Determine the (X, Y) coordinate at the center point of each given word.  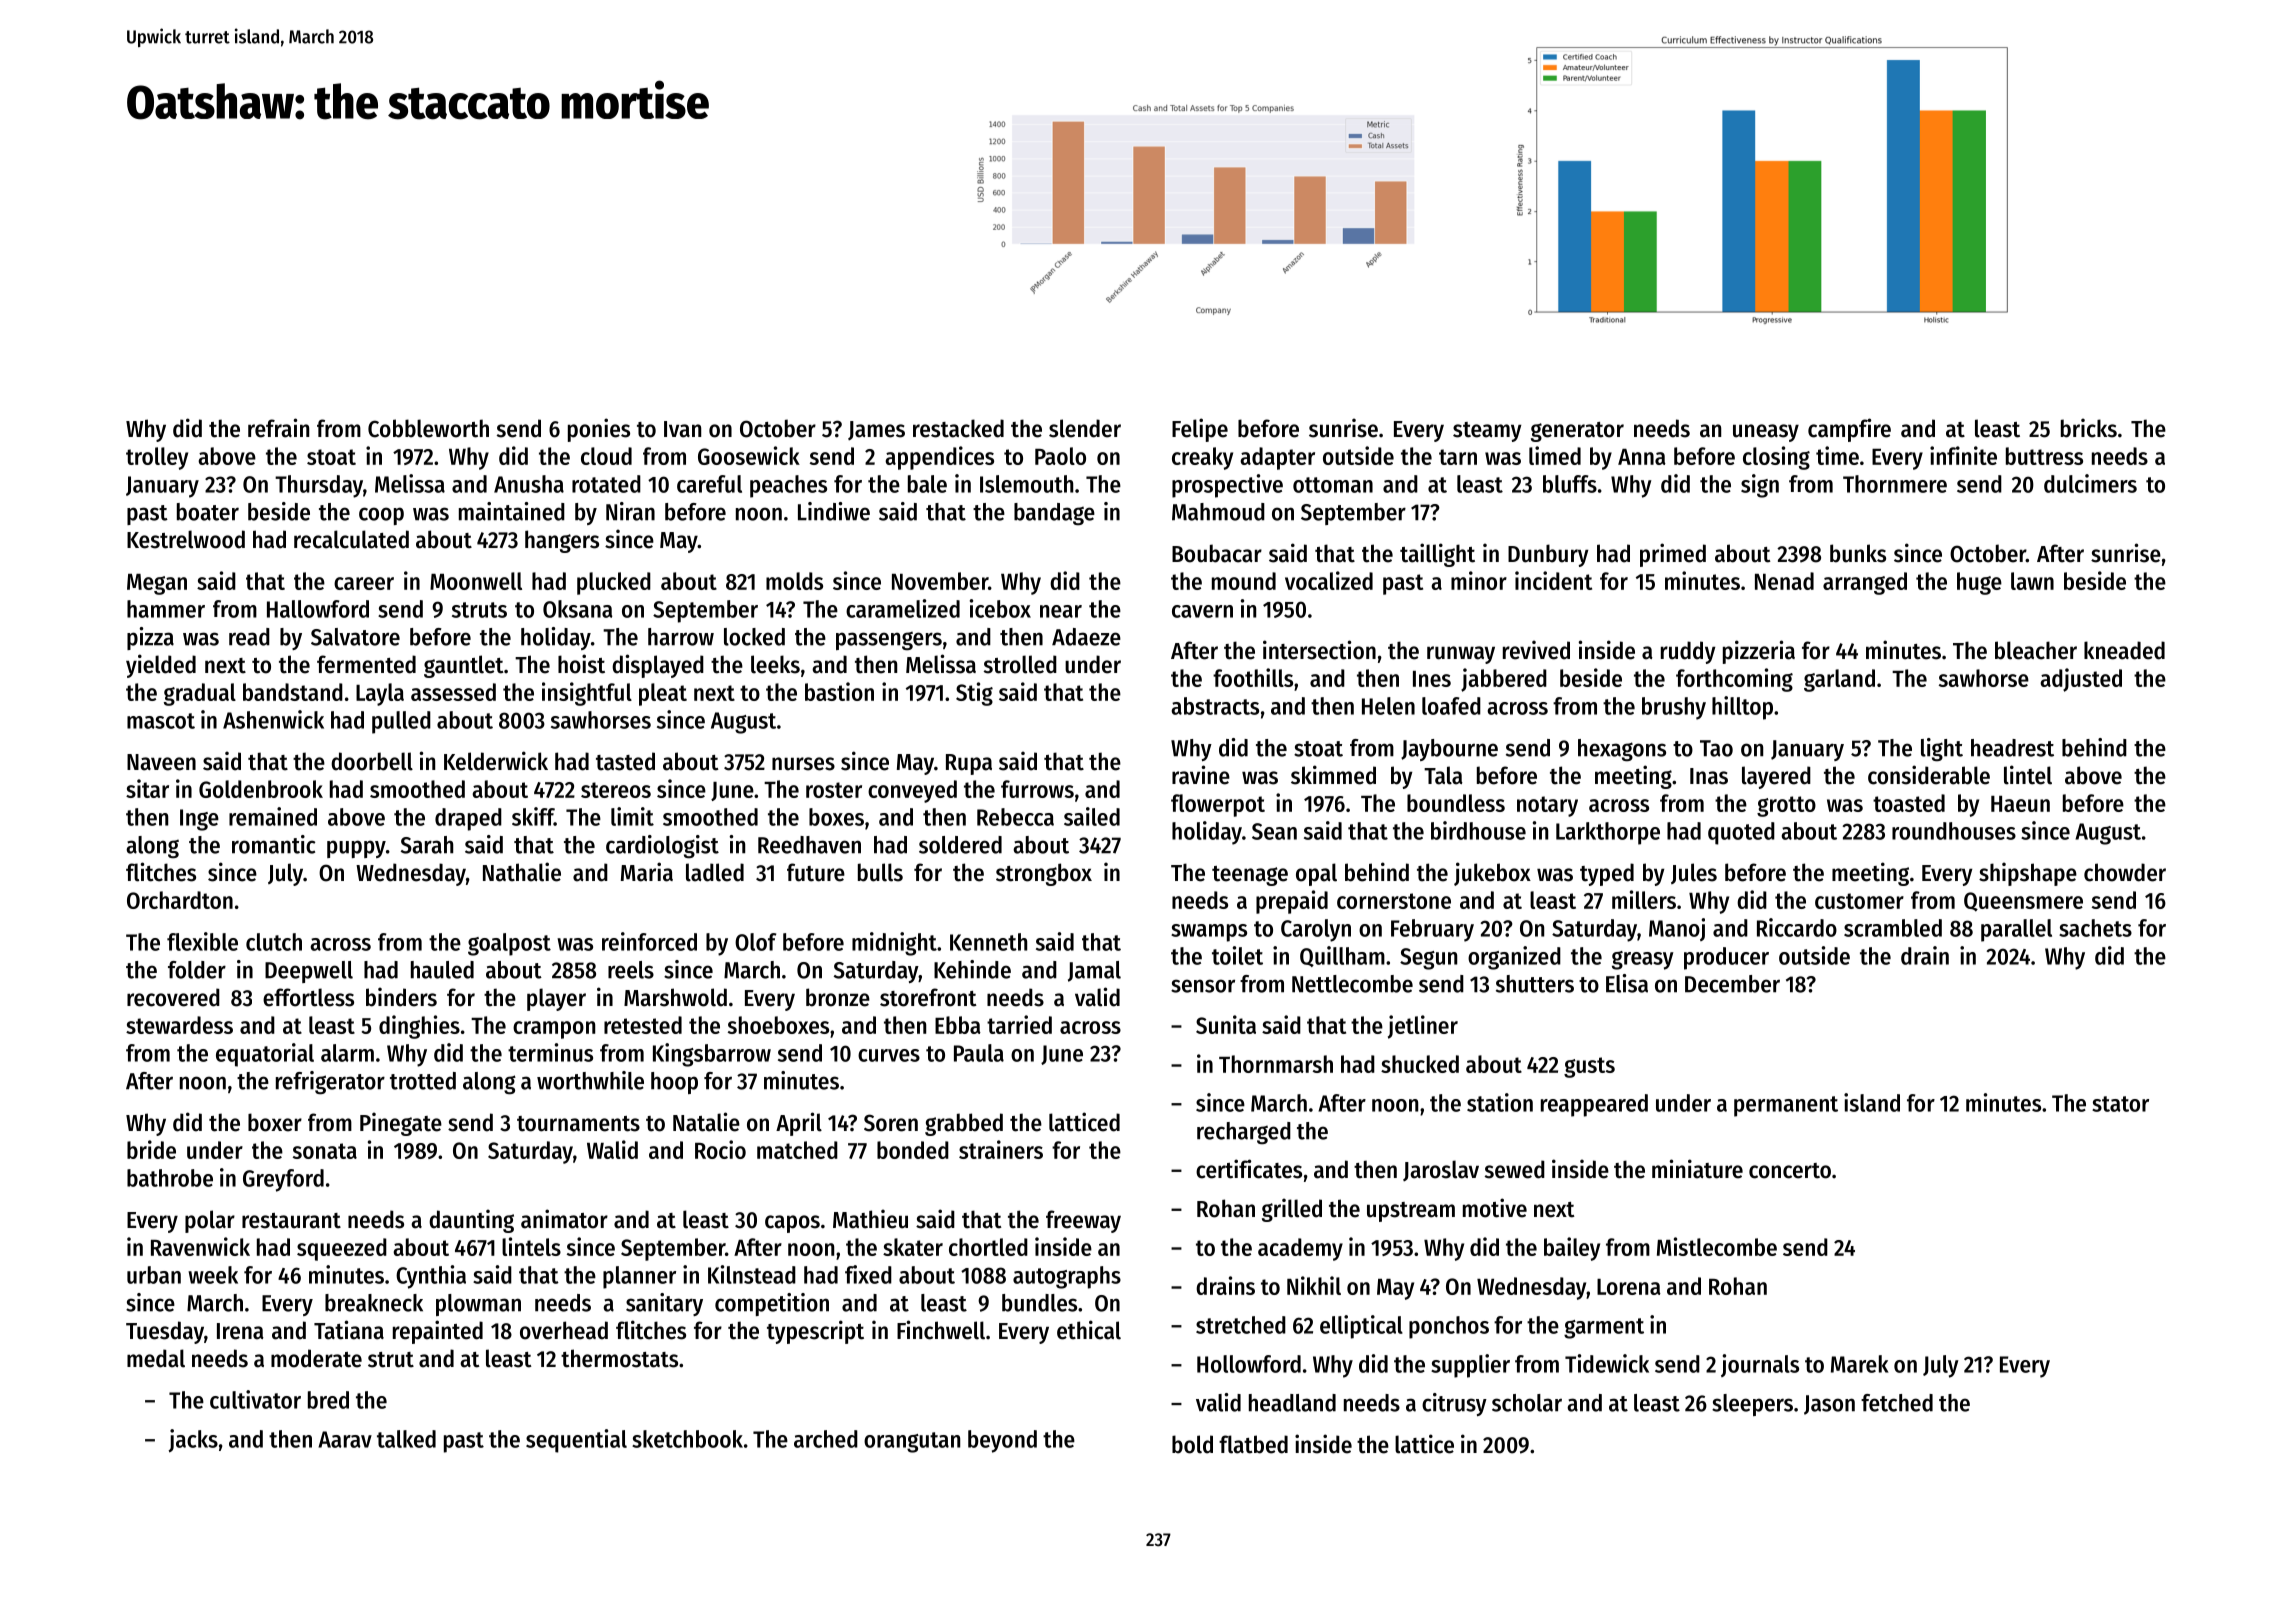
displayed (658, 666)
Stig (974, 694)
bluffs (1570, 484)
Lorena (1629, 1287)
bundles (1039, 1303)
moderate (316, 1358)
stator (2120, 1104)
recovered (173, 997)
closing (1776, 458)
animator (564, 1219)
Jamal (1094, 971)
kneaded (2124, 650)
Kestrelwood (186, 539)
